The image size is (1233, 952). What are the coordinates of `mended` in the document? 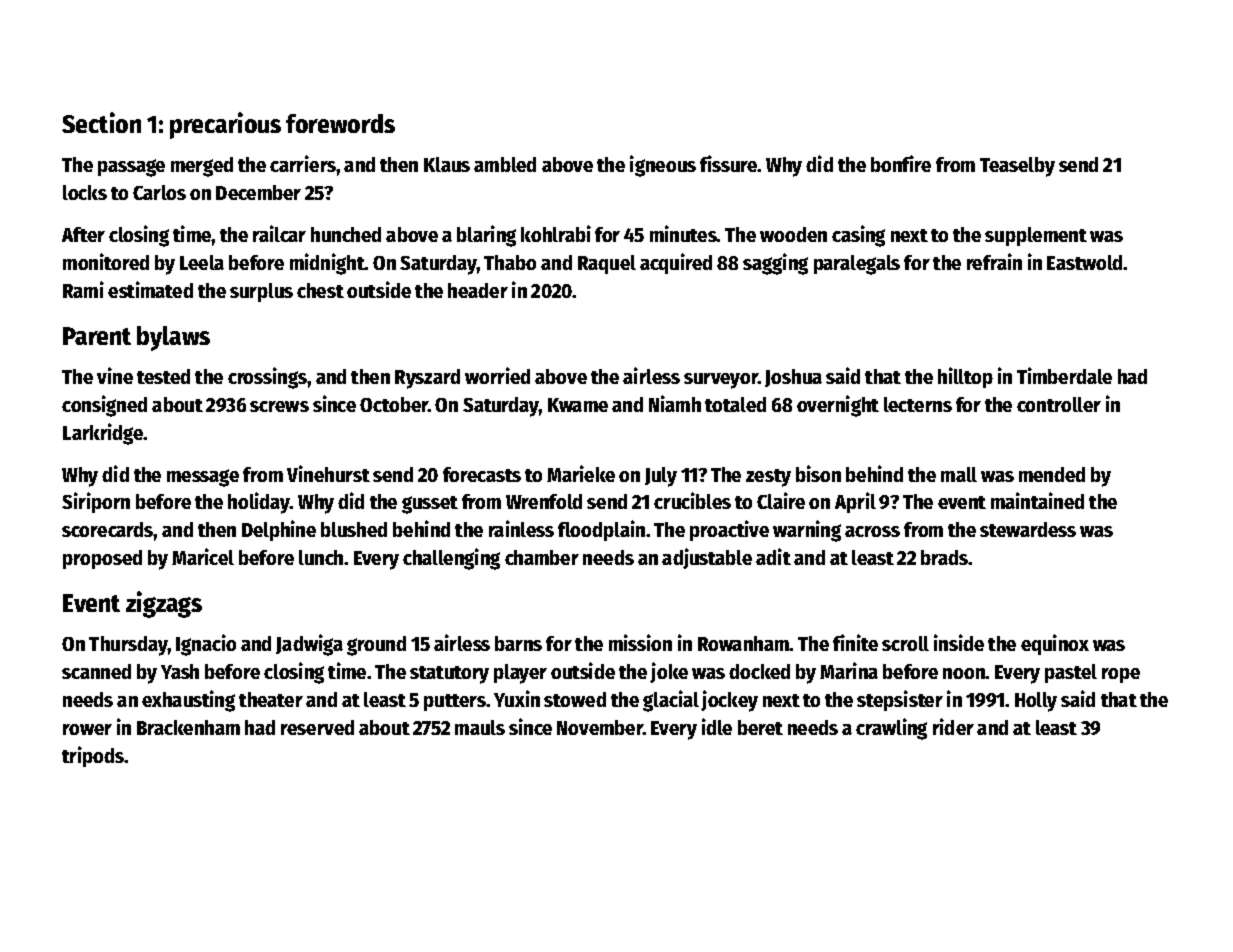 It's located at (1052, 474).
